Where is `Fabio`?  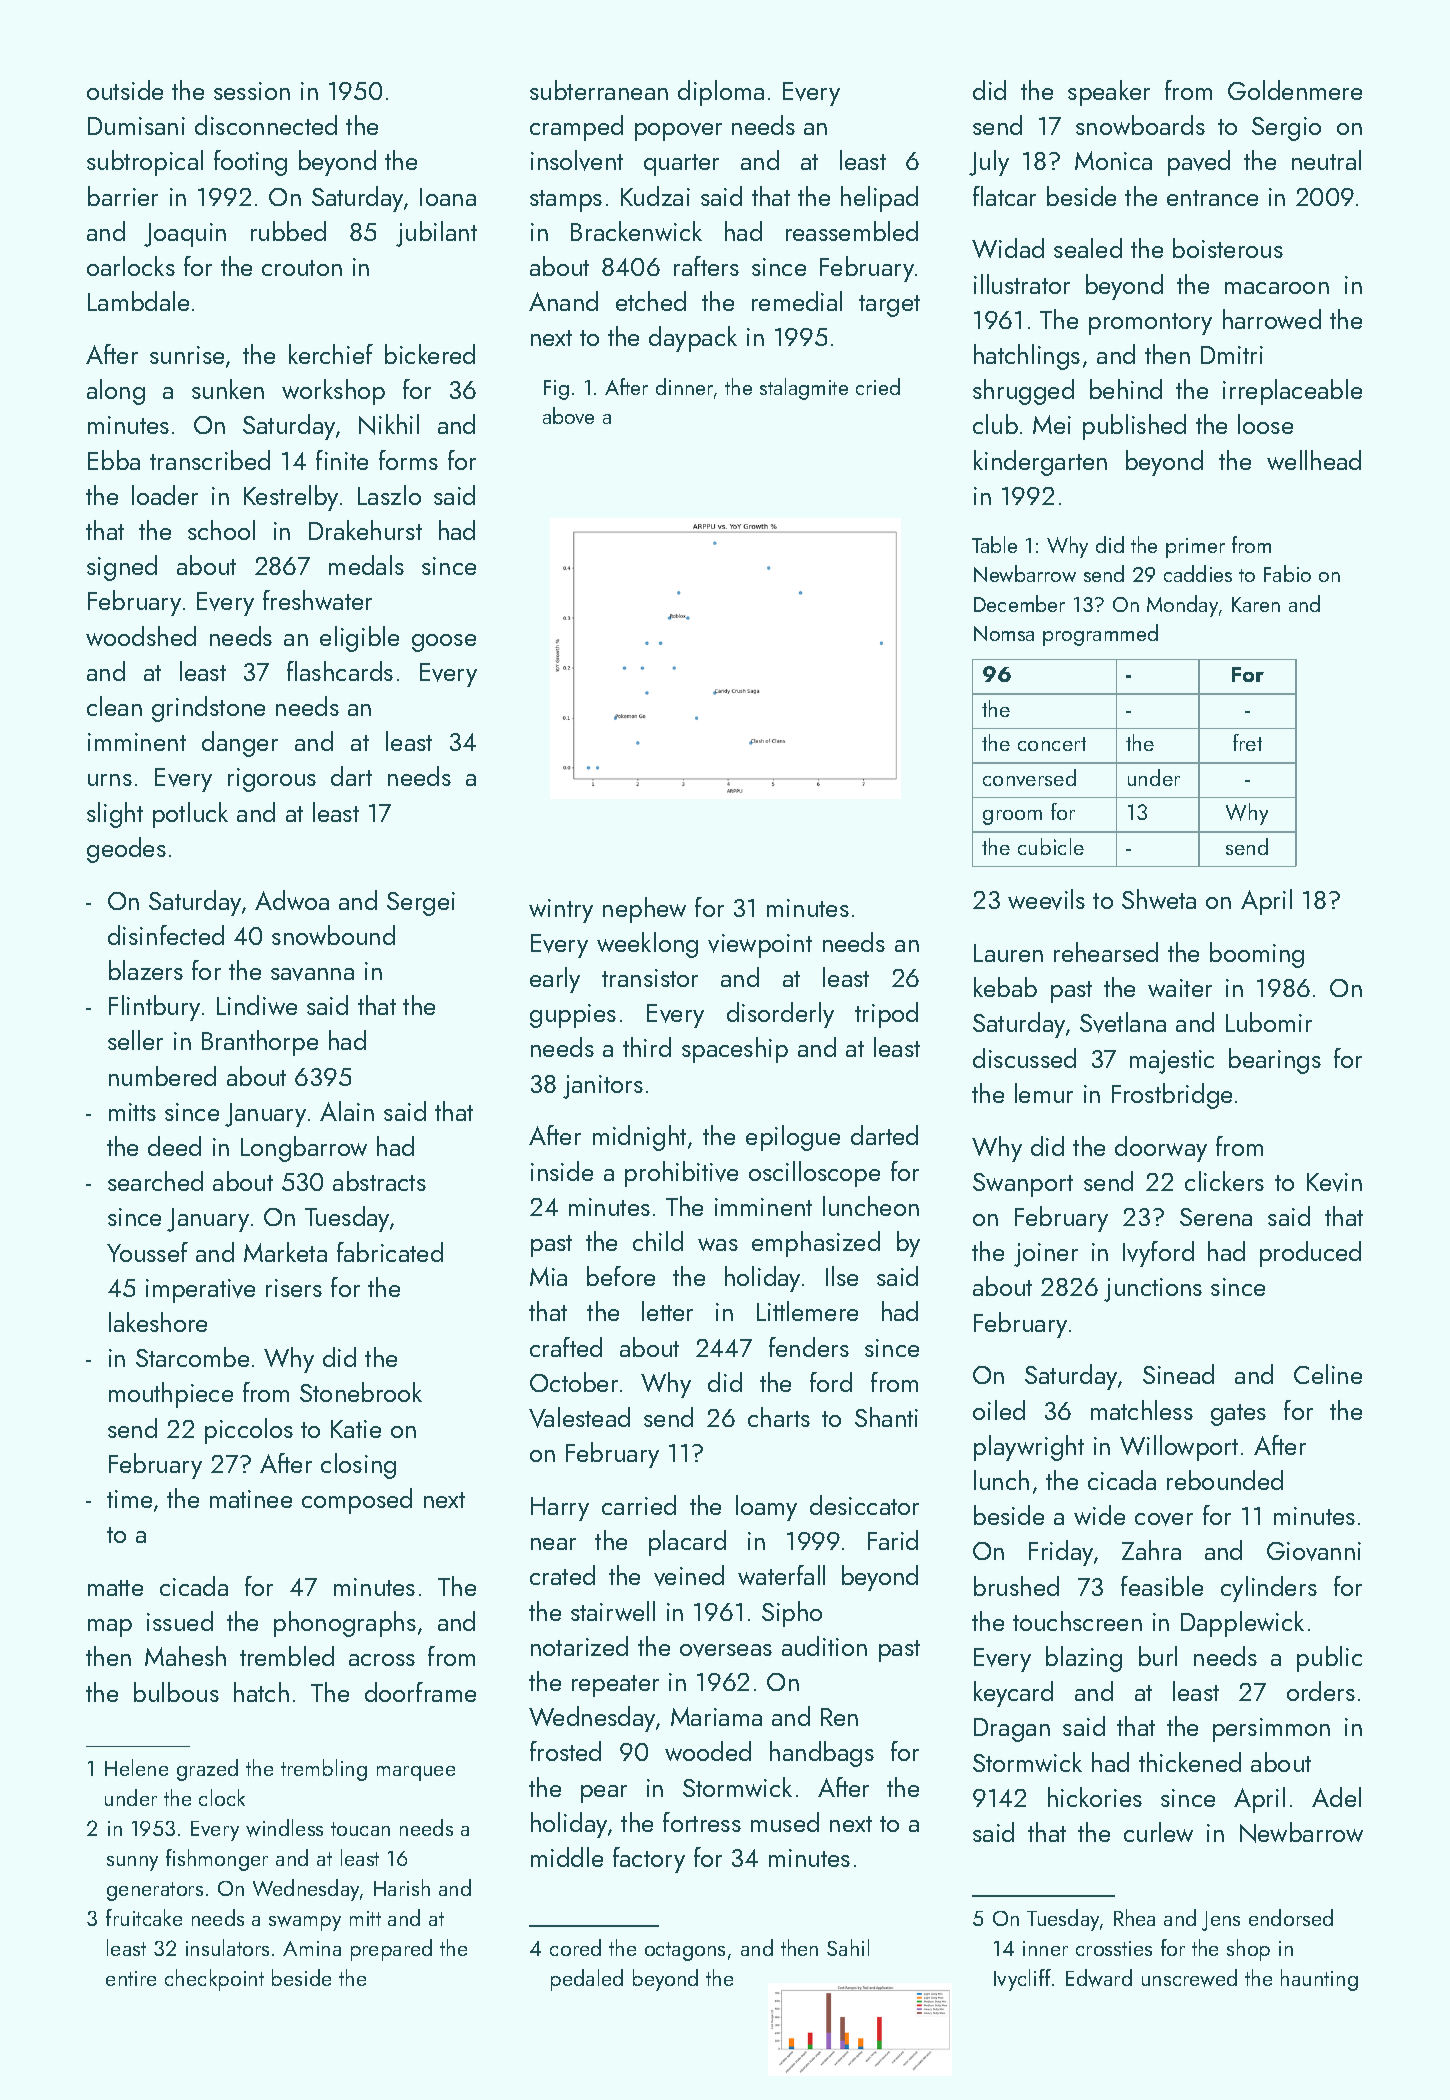
Fabio is located at coordinates (1287, 573).
